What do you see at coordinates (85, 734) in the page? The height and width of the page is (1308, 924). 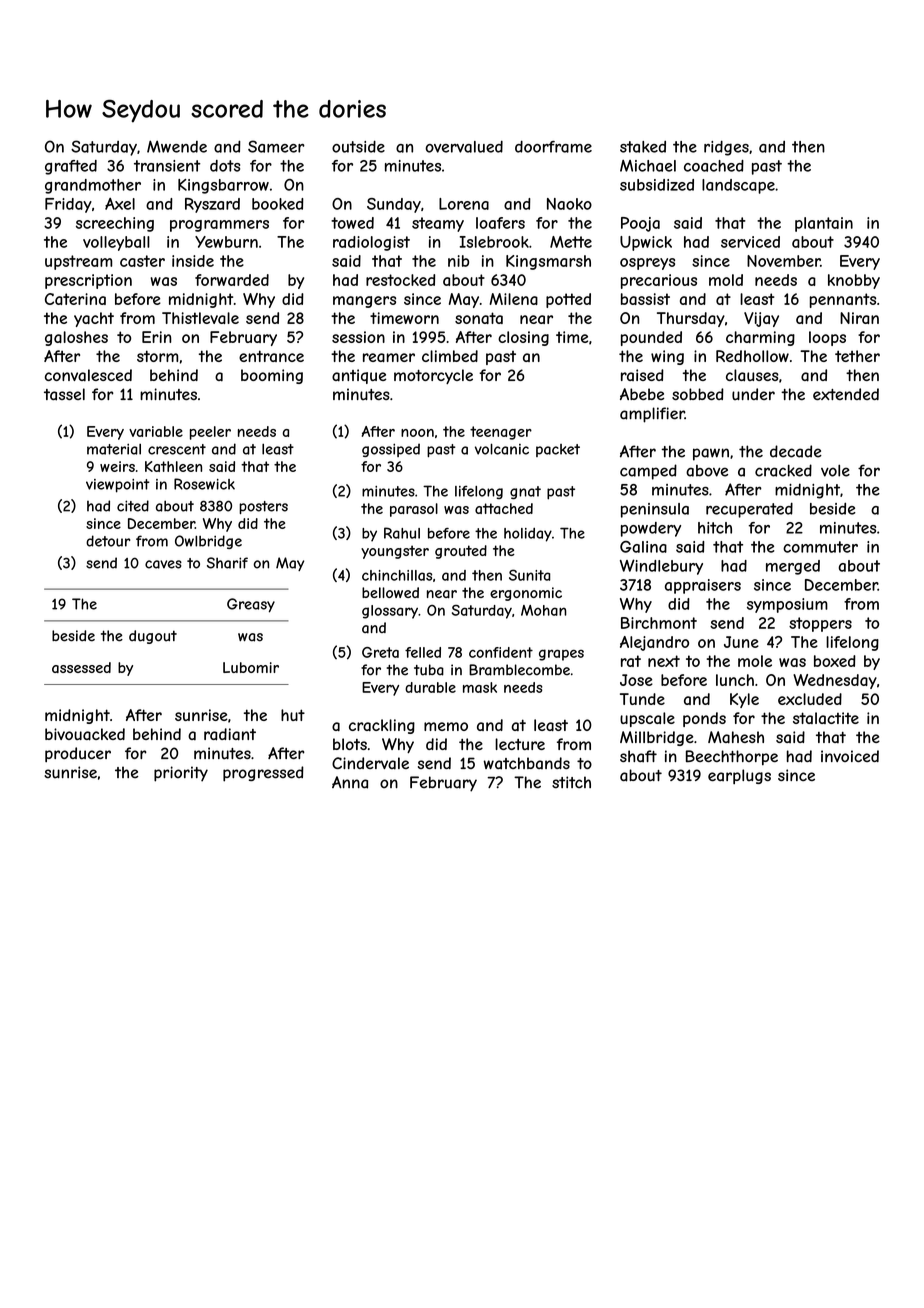 I see `bivouacked` at bounding box center [85, 734].
